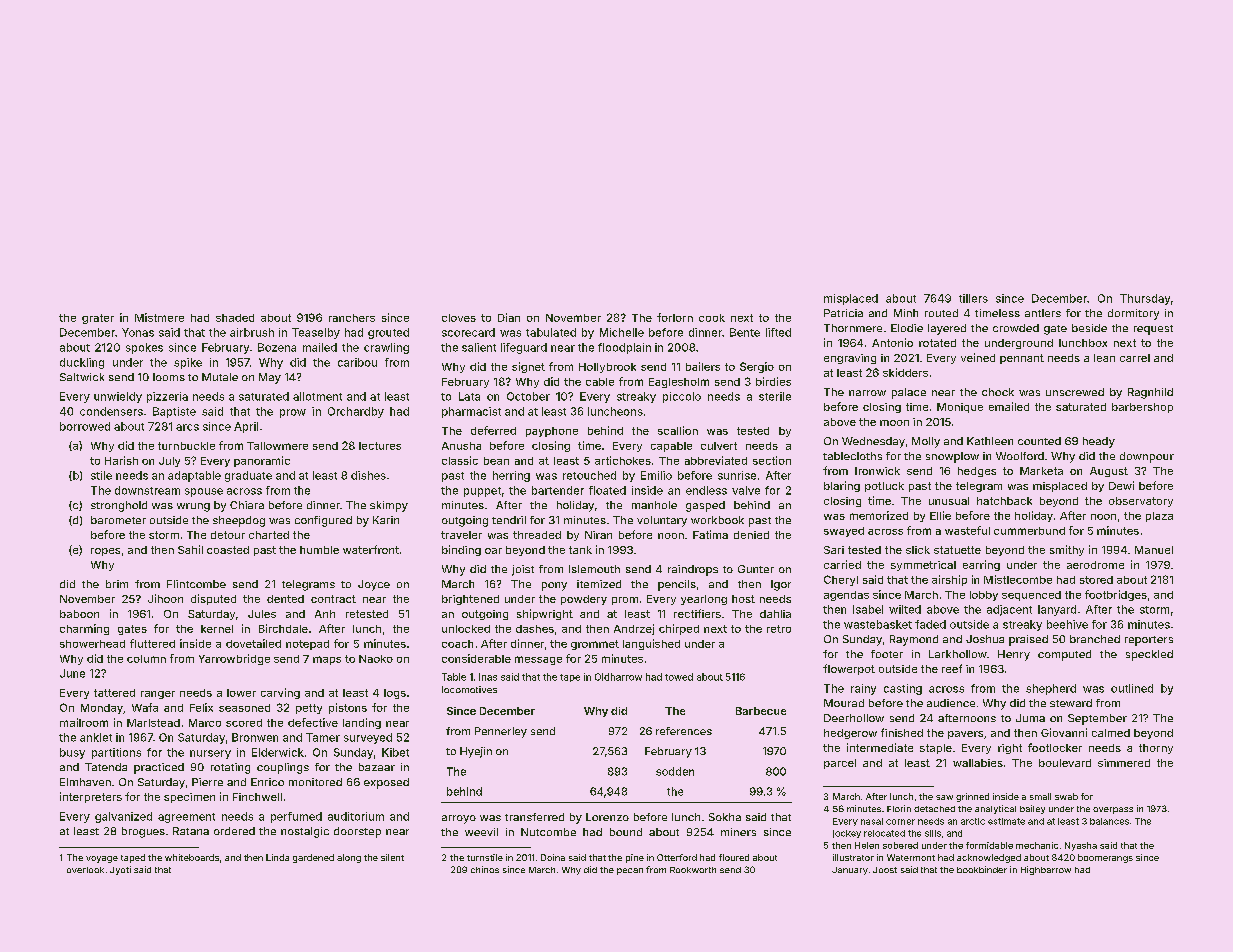  Describe the element at coordinates (105, 552) in the image. I see `ropes` at that location.
